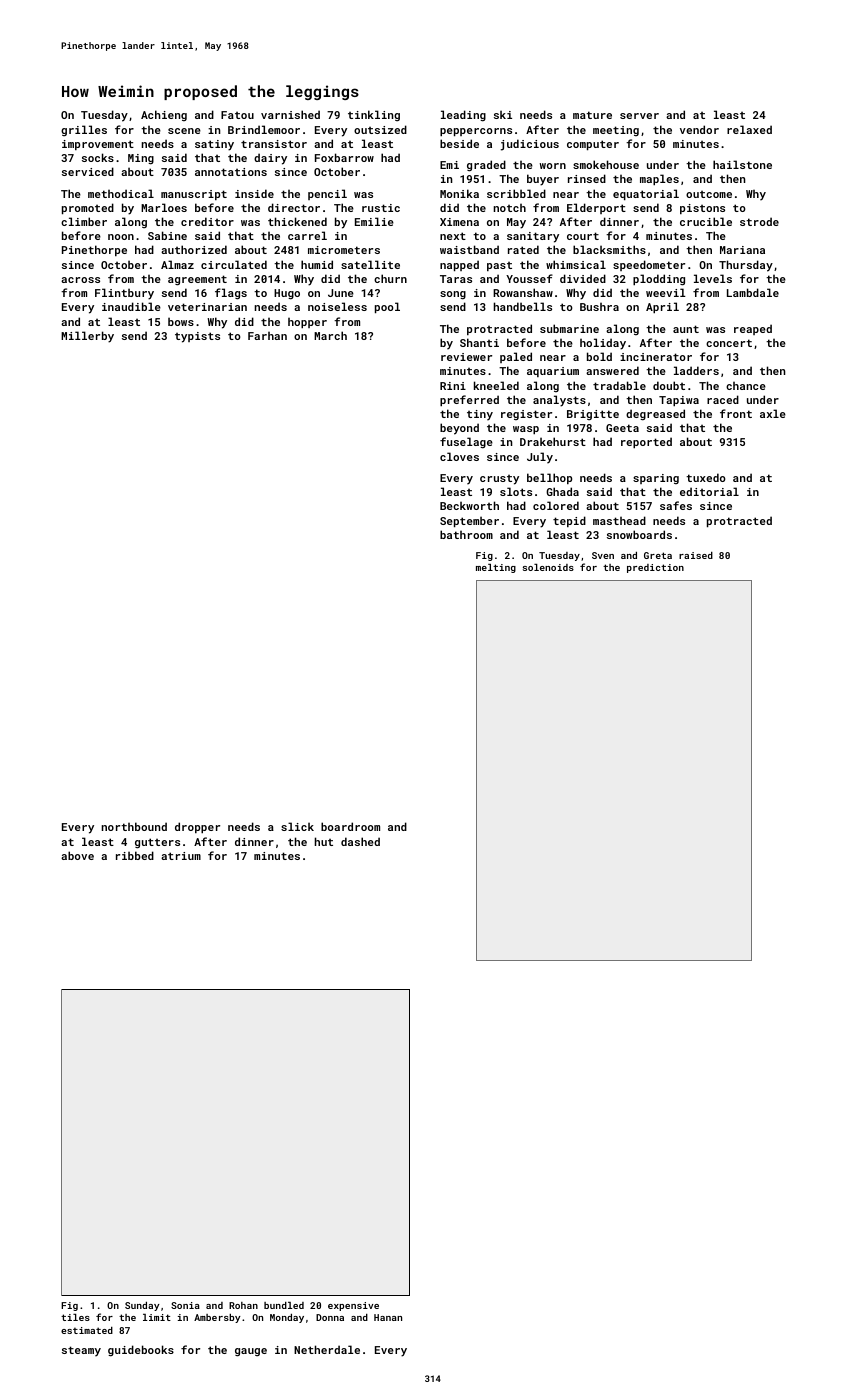 This screenshot has width=849, height=1400. What do you see at coordinates (141, 159) in the screenshot?
I see `Ming` at bounding box center [141, 159].
